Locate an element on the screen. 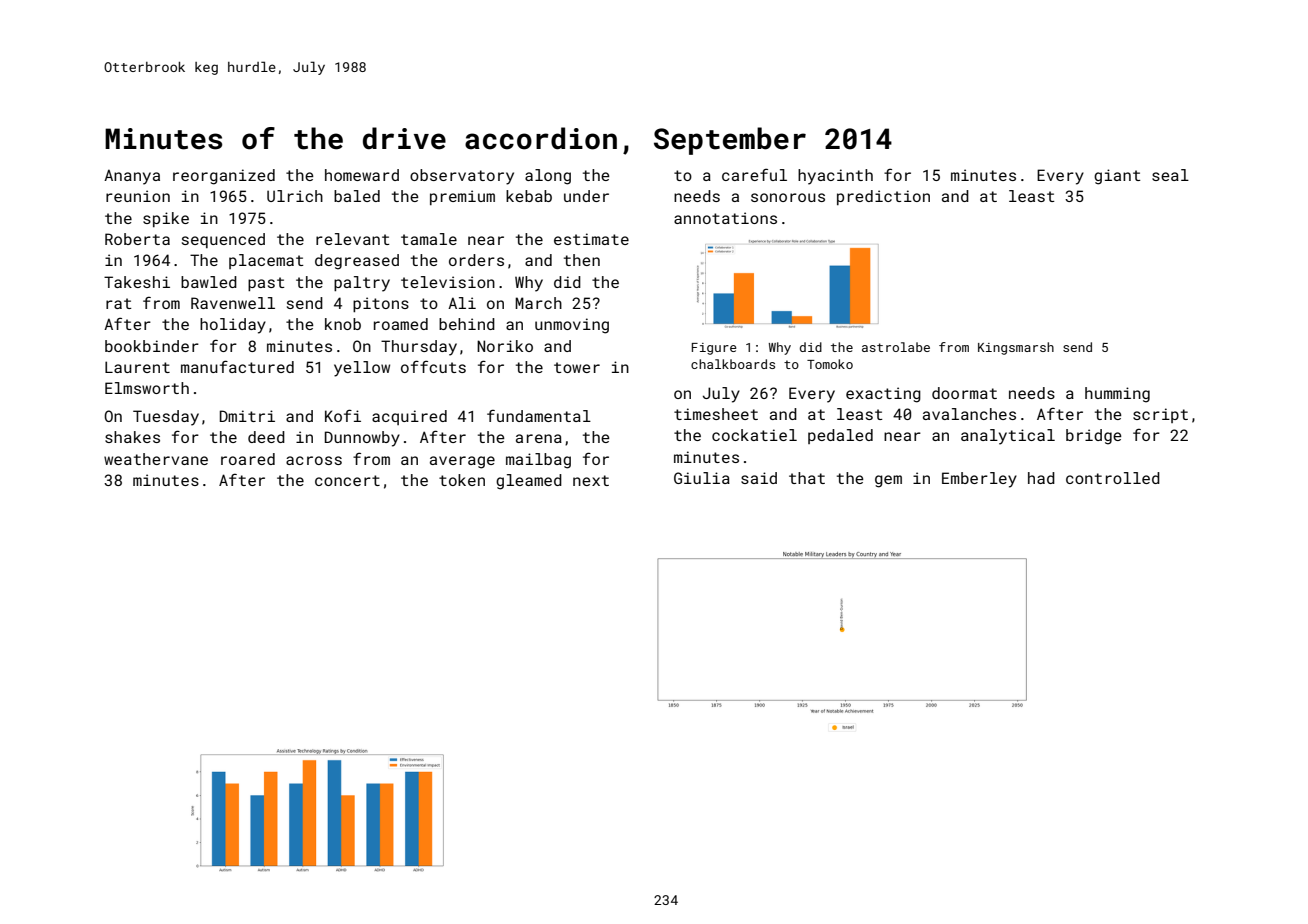 This screenshot has width=1308, height=924. hyacinth is located at coordinates (835, 177).
